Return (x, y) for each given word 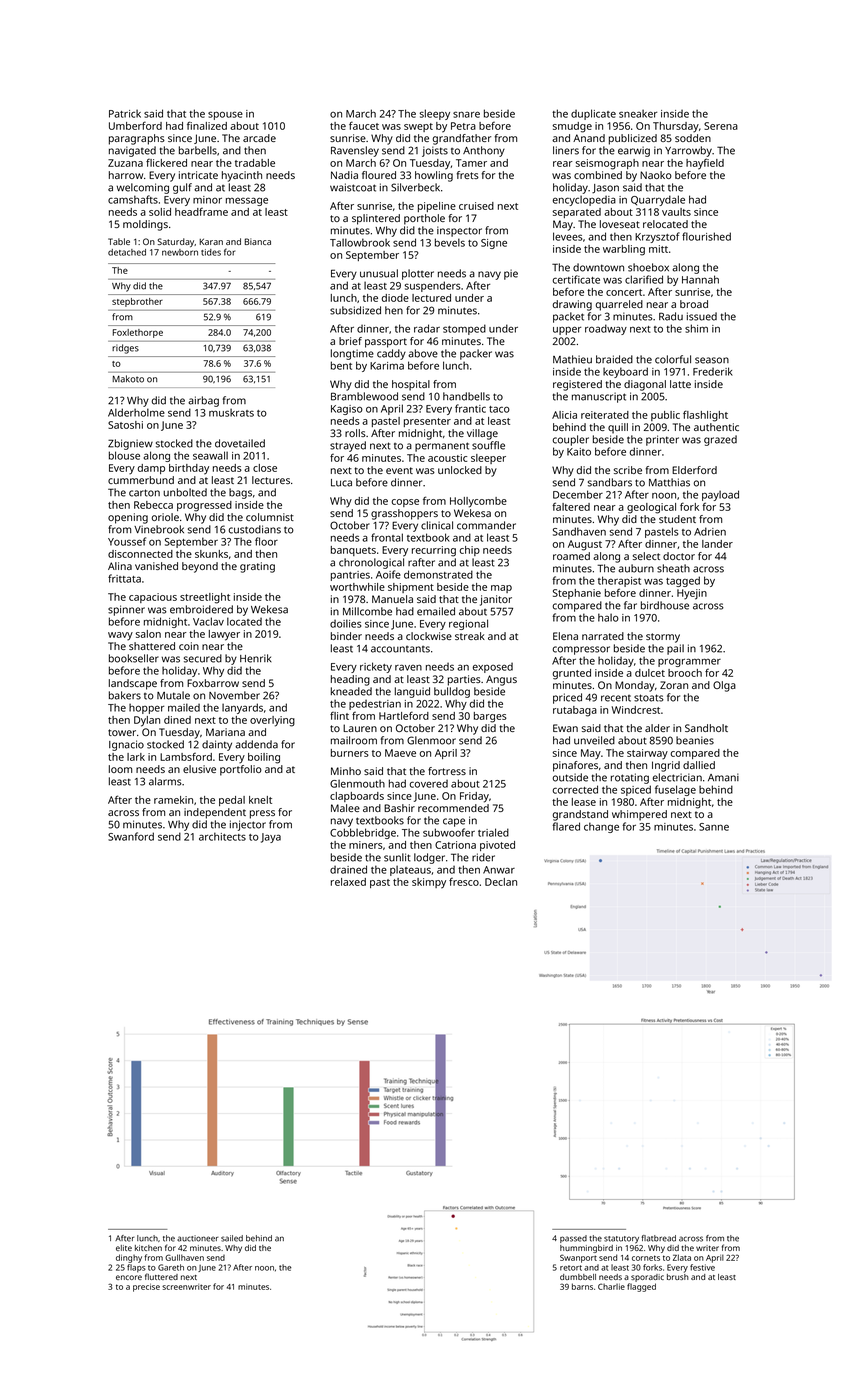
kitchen (148, 1248)
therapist (619, 581)
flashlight (705, 416)
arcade (259, 138)
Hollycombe (478, 502)
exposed (493, 668)
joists (435, 151)
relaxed (348, 882)
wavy (120, 636)
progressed (204, 506)
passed (573, 1239)
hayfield (705, 164)
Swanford (131, 836)
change (601, 827)
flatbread (659, 1238)
